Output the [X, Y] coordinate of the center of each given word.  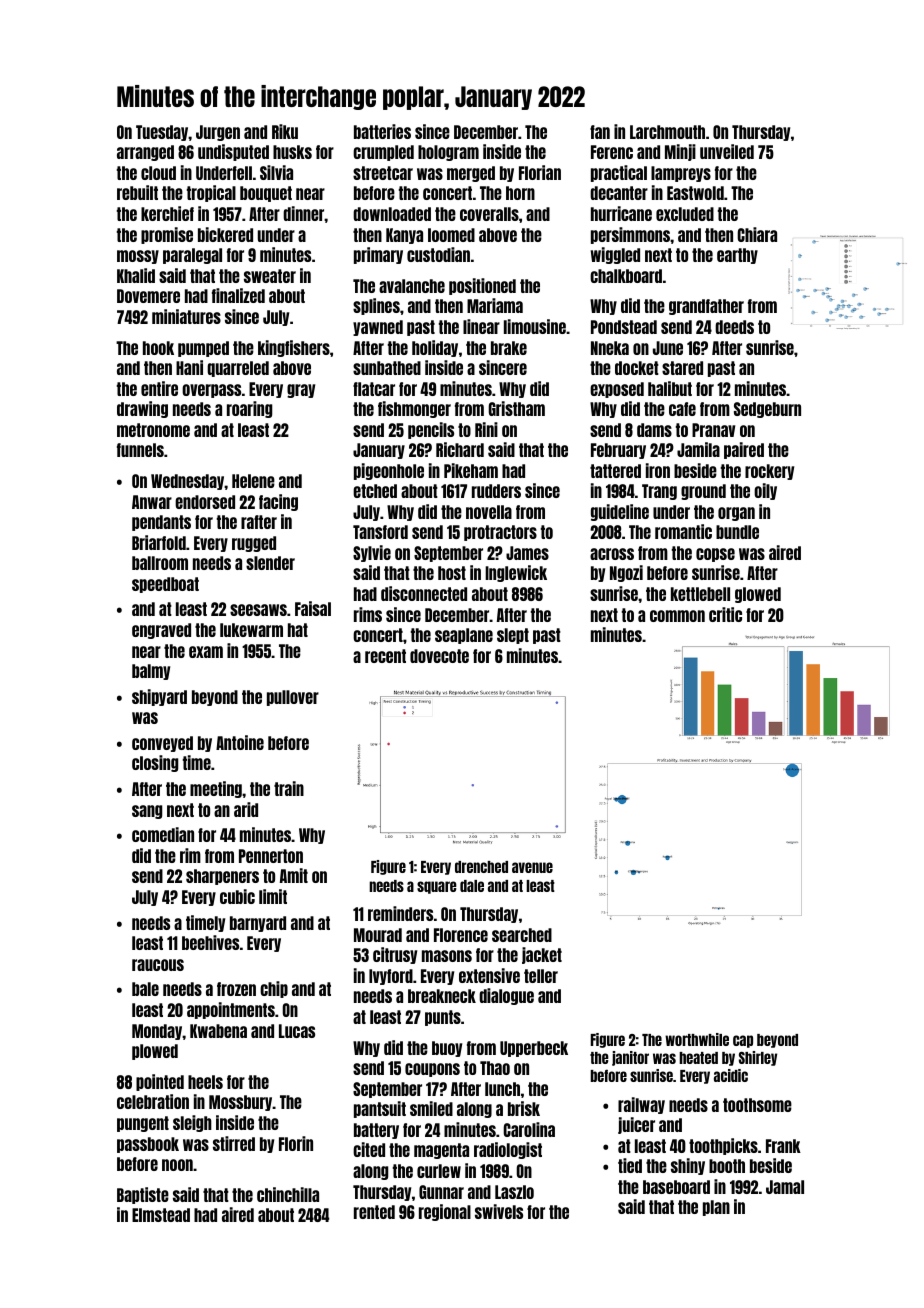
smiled [431, 1108]
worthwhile [697, 1039]
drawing [142, 409]
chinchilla [288, 1194]
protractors [500, 533]
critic [725, 614]
